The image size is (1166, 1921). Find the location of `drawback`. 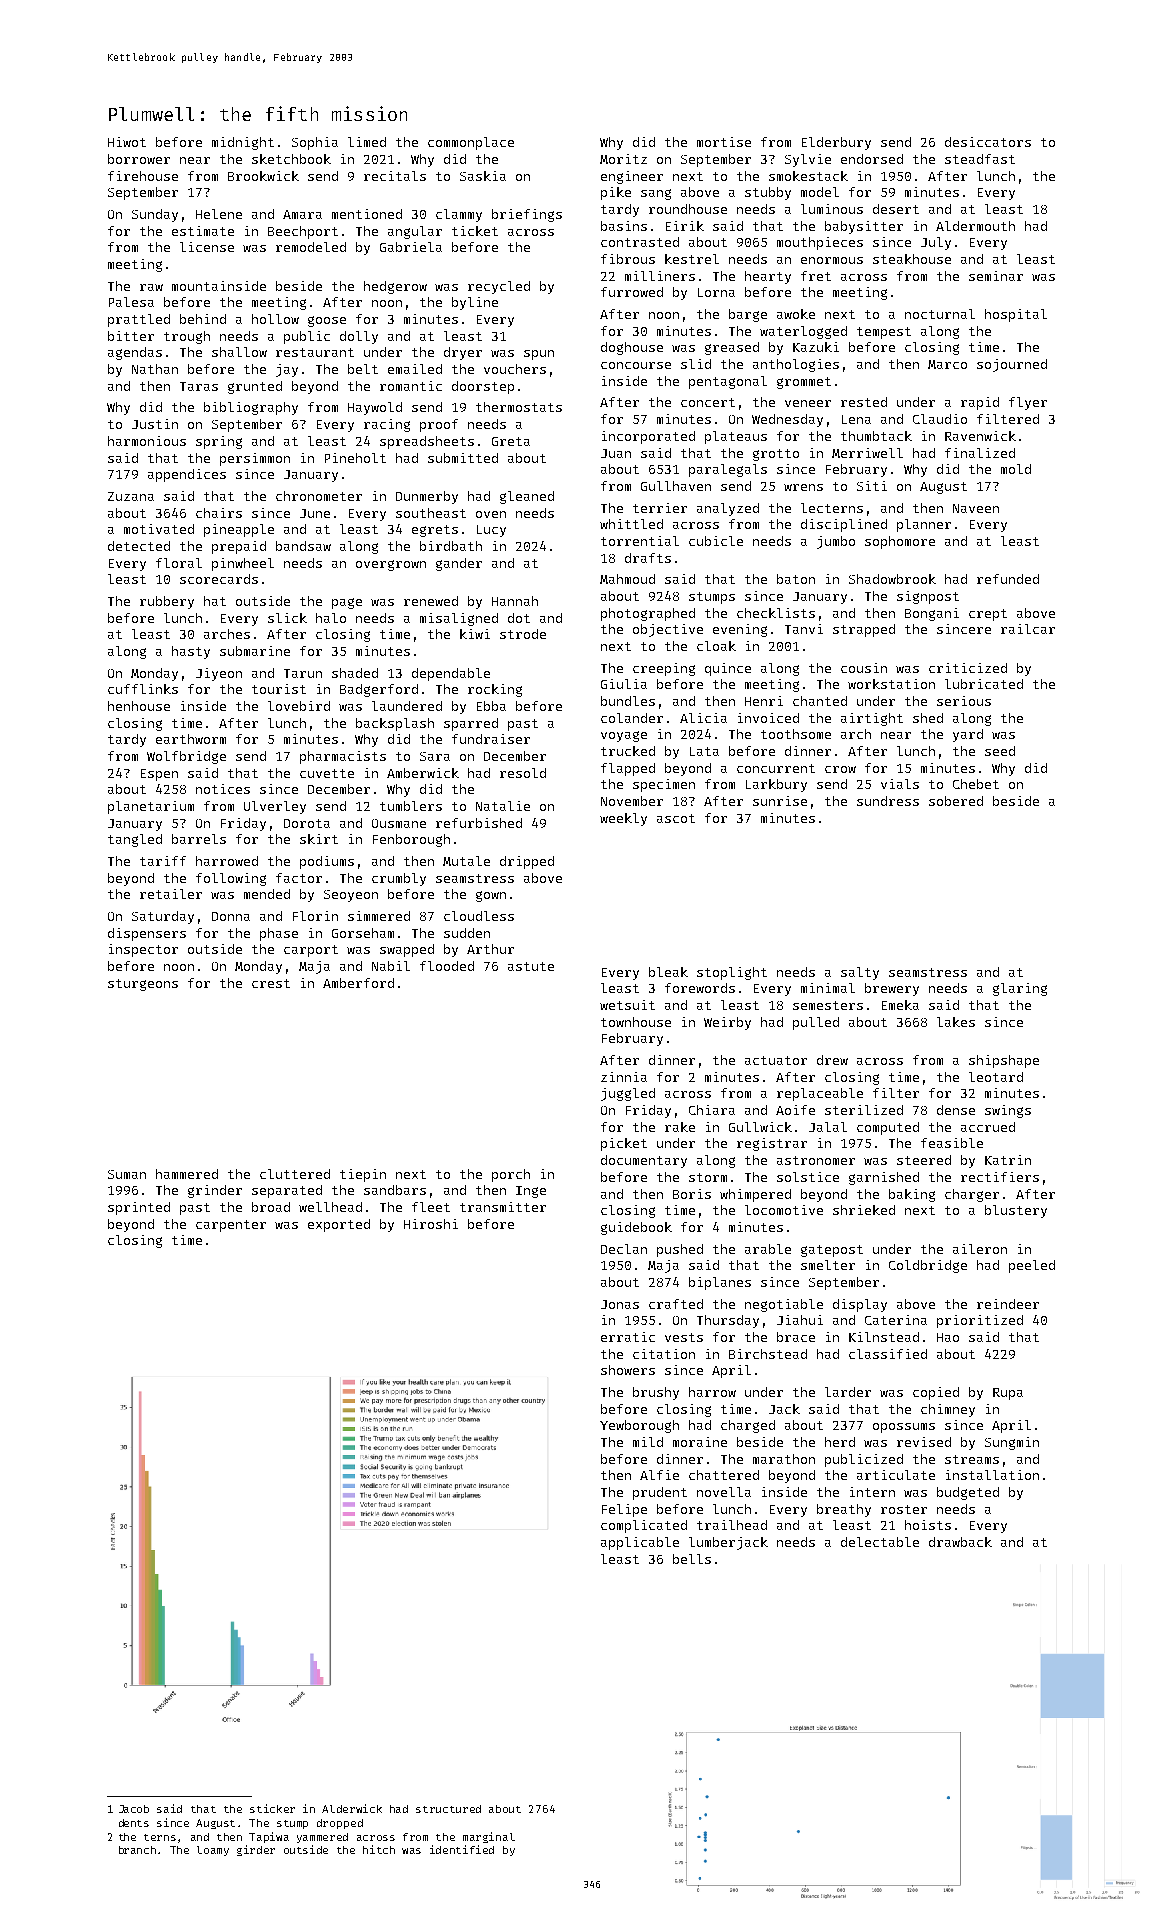

drawback is located at coordinates (960, 1542).
